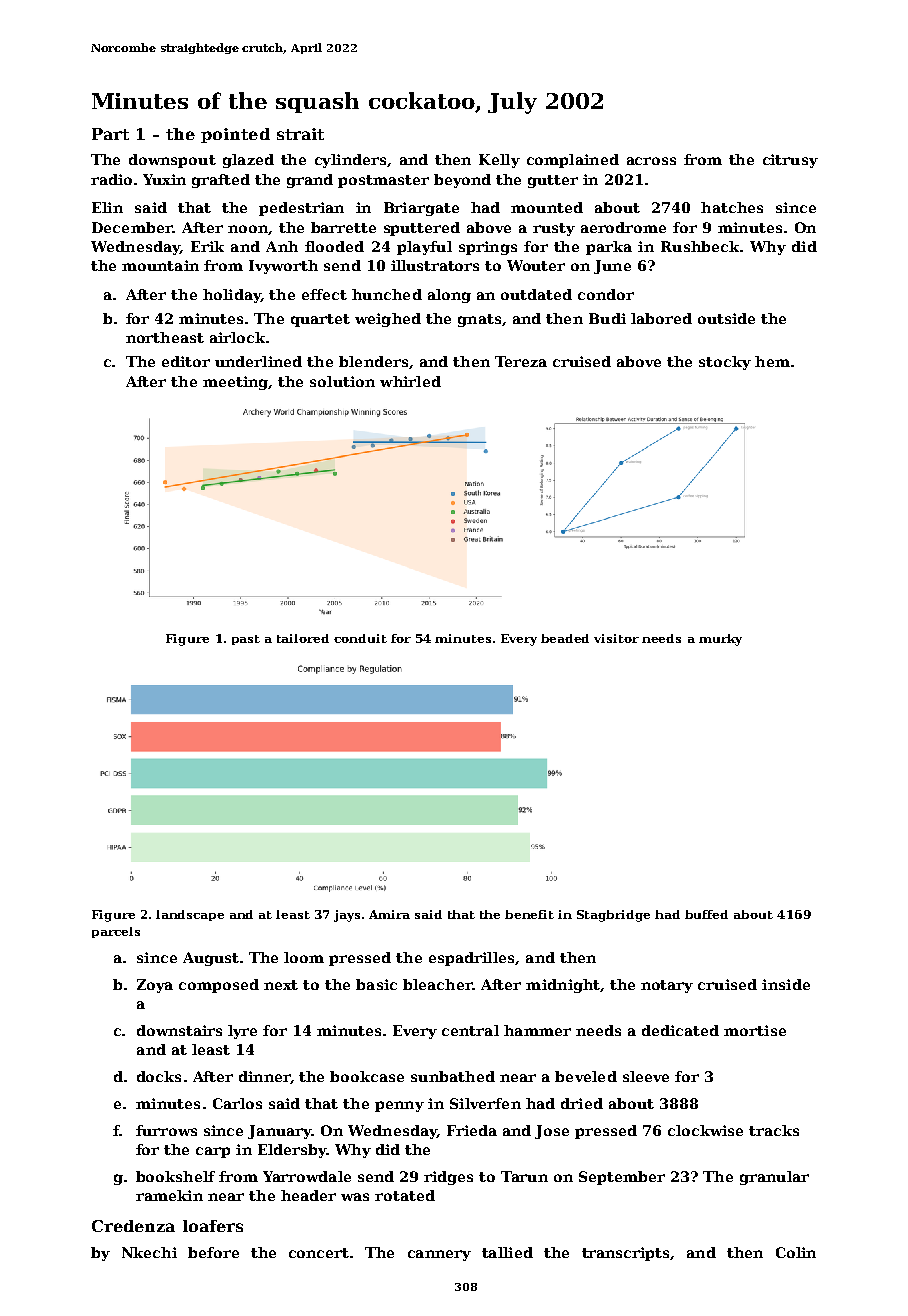 Image resolution: width=908 pixels, height=1316 pixels. I want to click on beaded, so click(565, 638).
